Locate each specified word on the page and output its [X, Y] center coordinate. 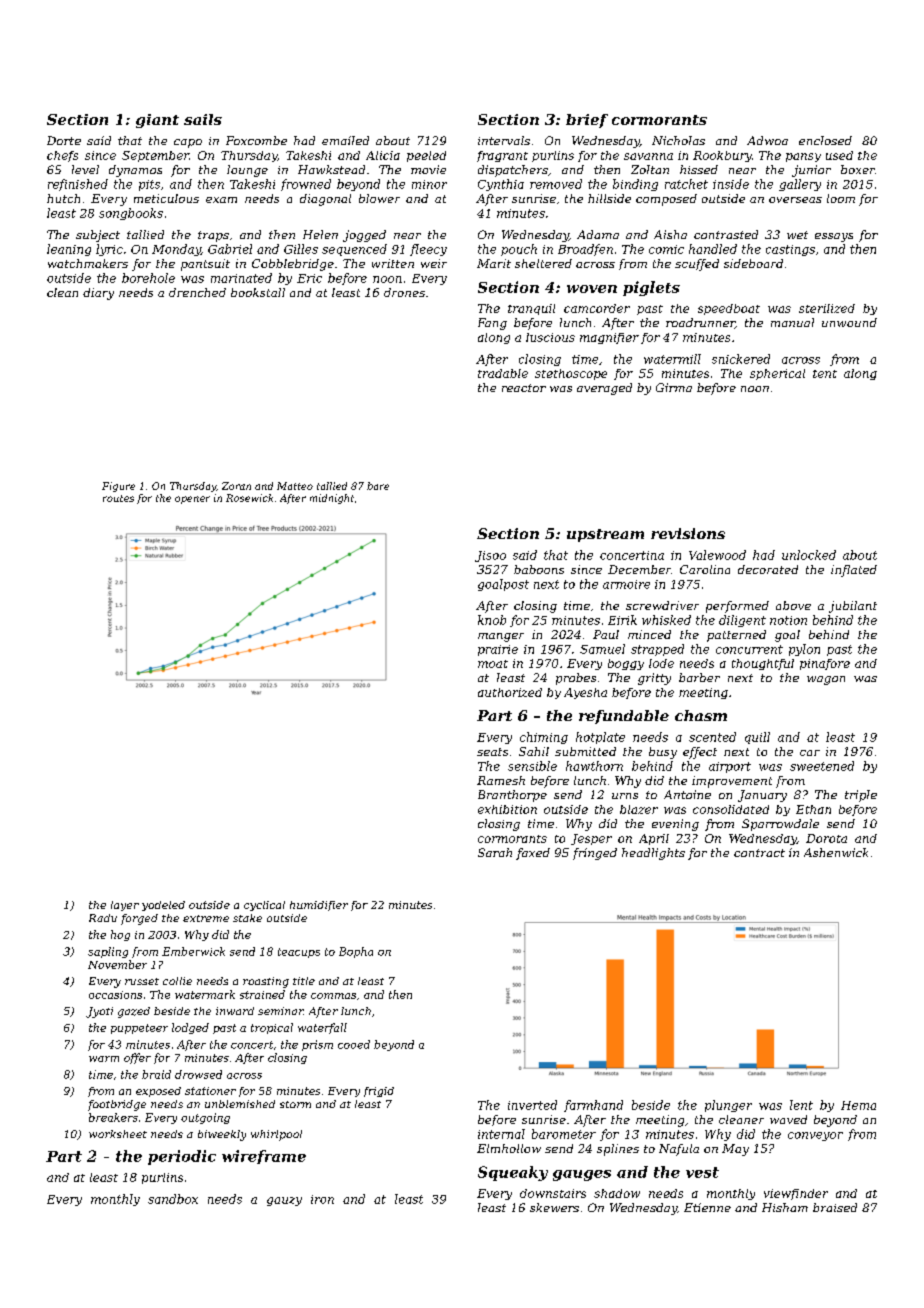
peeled [426, 156]
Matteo [295, 486]
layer [125, 906]
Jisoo [490, 556]
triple [861, 796]
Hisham [785, 1207]
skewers [554, 1207]
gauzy [284, 1201]
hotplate [600, 738]
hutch [63, 198]
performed [737, 607]
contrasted [726, 234]
